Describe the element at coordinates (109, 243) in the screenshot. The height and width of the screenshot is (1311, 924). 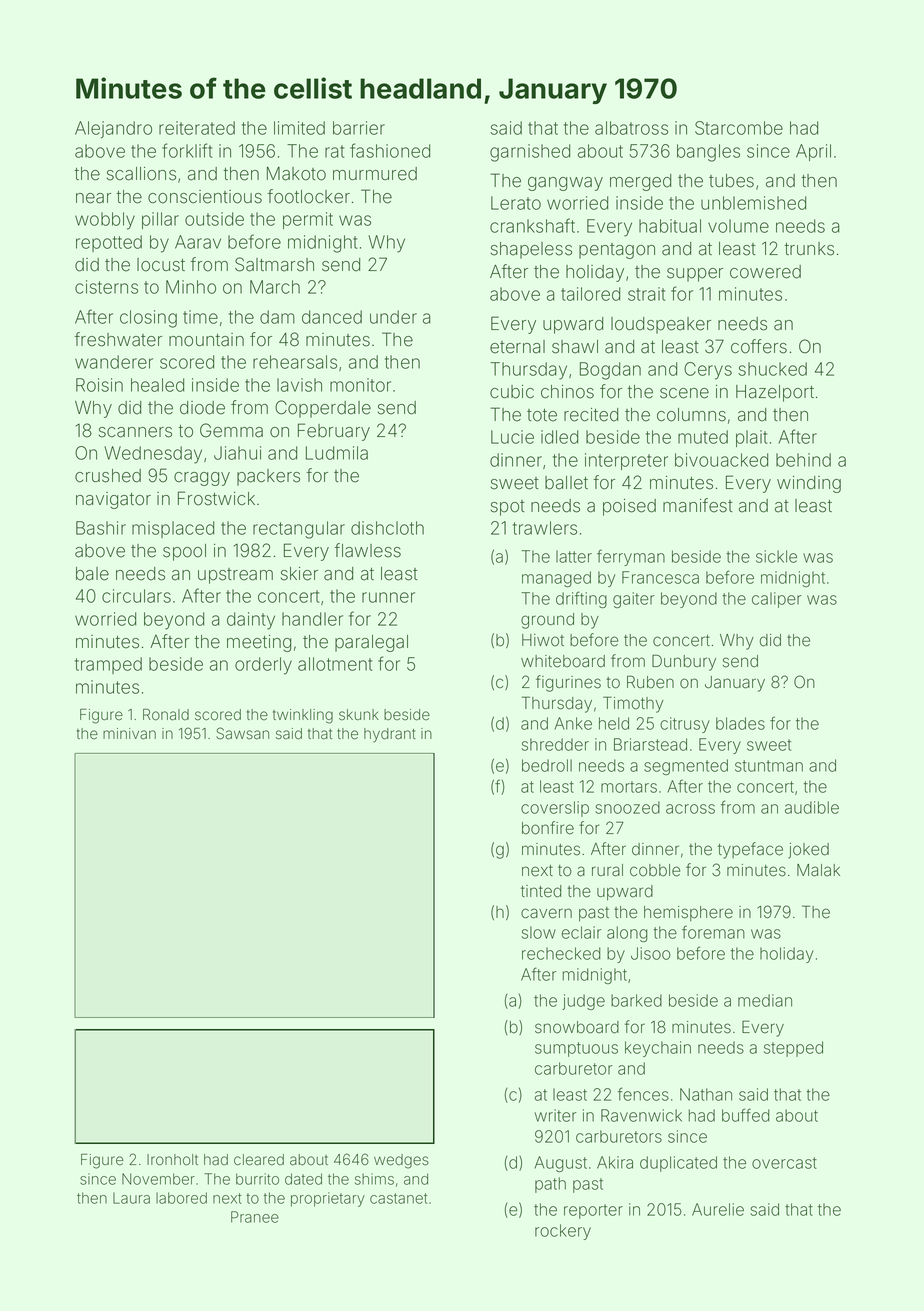
I see `repotted` at that location.
